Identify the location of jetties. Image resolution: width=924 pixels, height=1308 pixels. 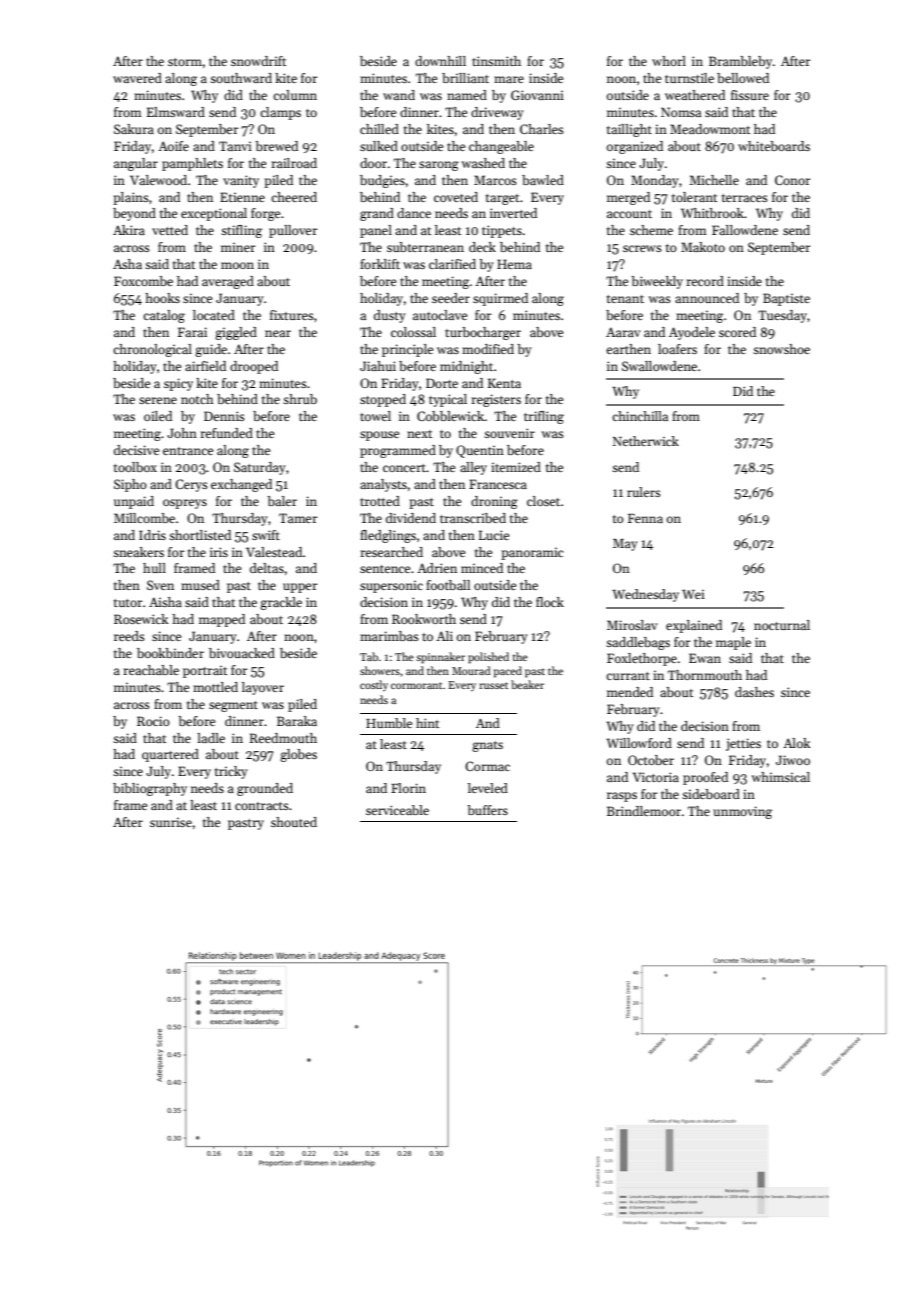
(743, 744).
